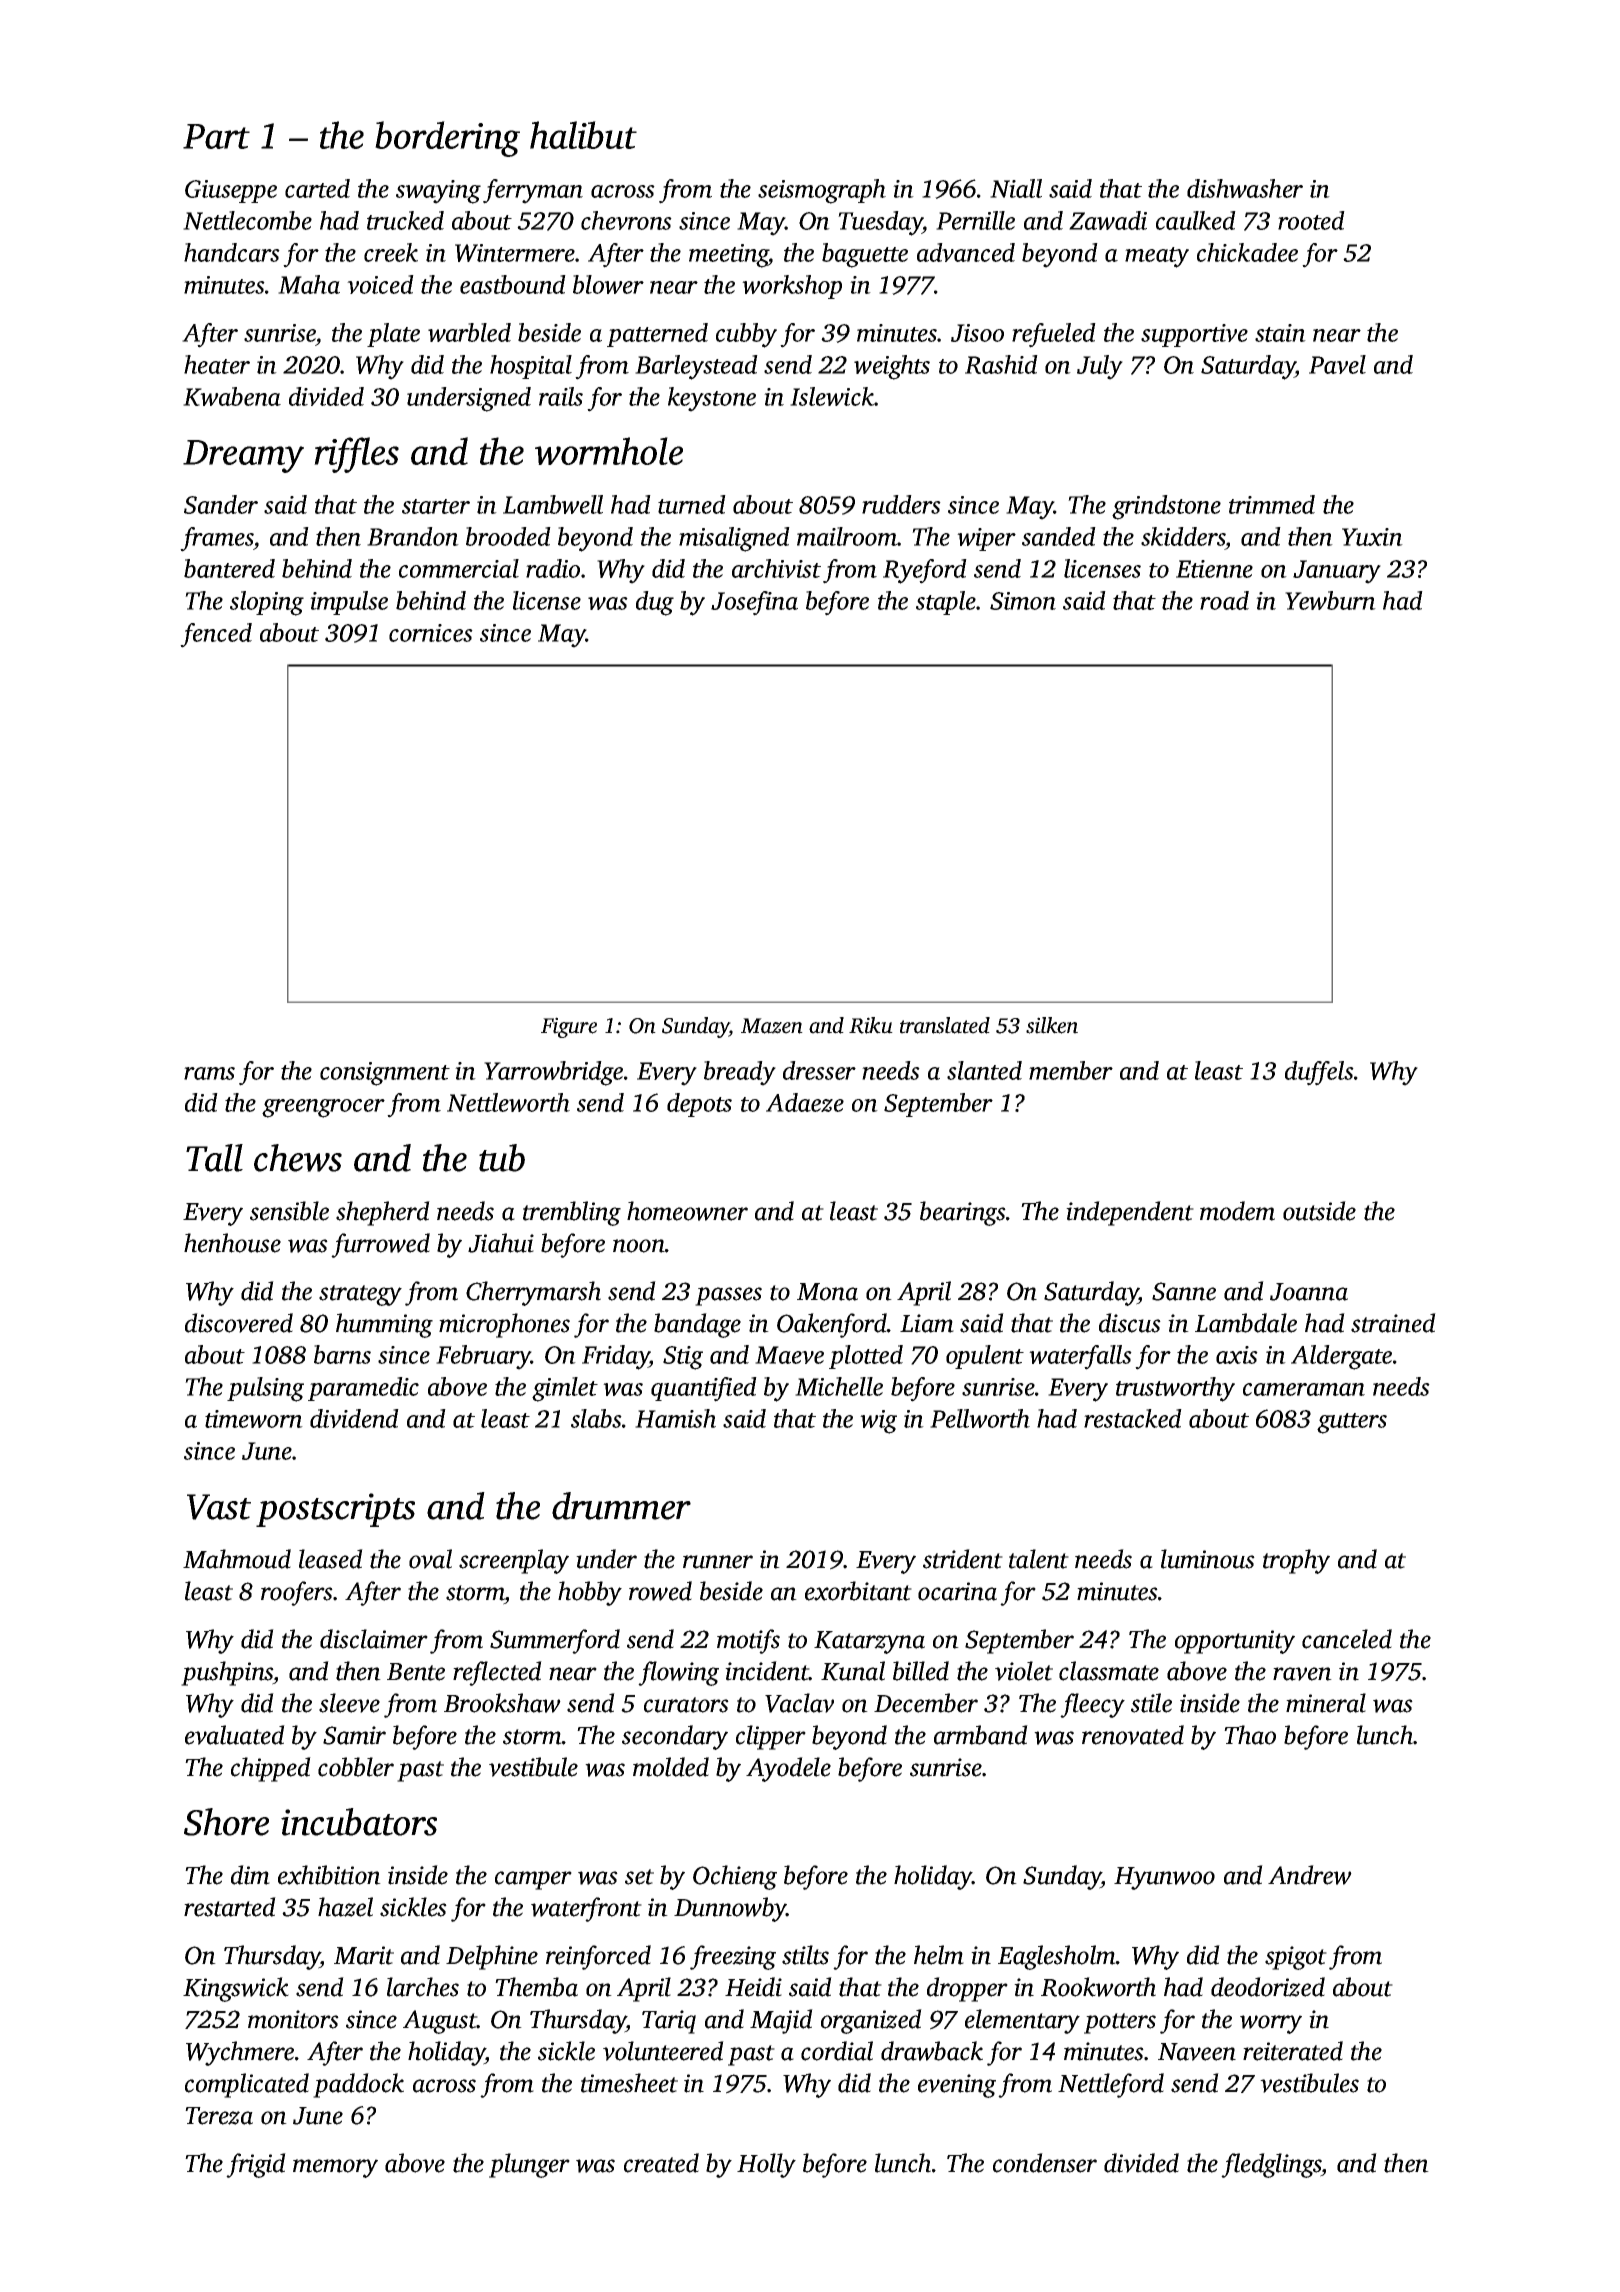 Image resolution: width=1620 pixels, height=2292 pixels. What do you see at coordinates (240, 2053) in the image?
I see `Wychmere` at bounding box center [240, 2053].
